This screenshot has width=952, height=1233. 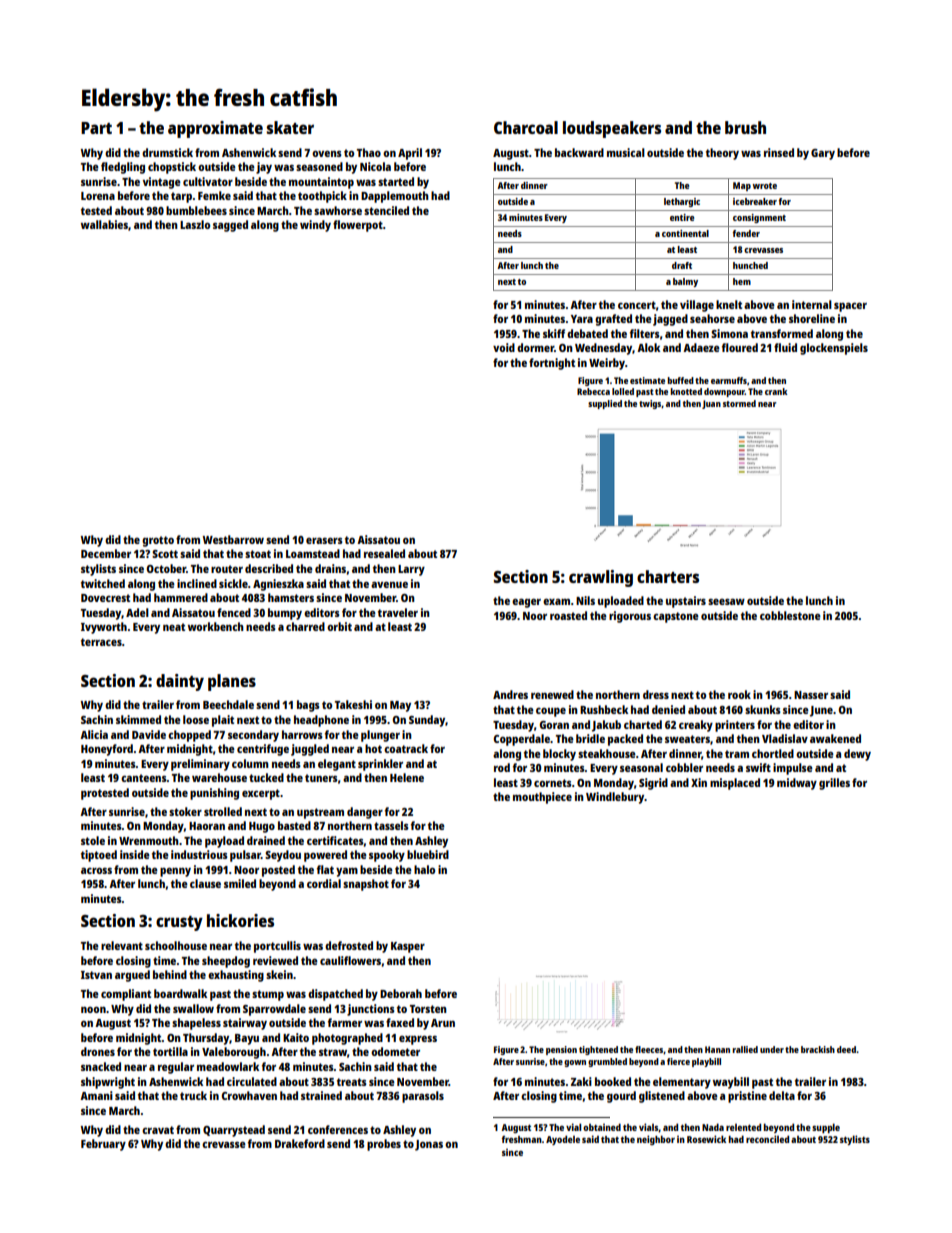 I want to click on Gary, so click(x=823, y=154).
